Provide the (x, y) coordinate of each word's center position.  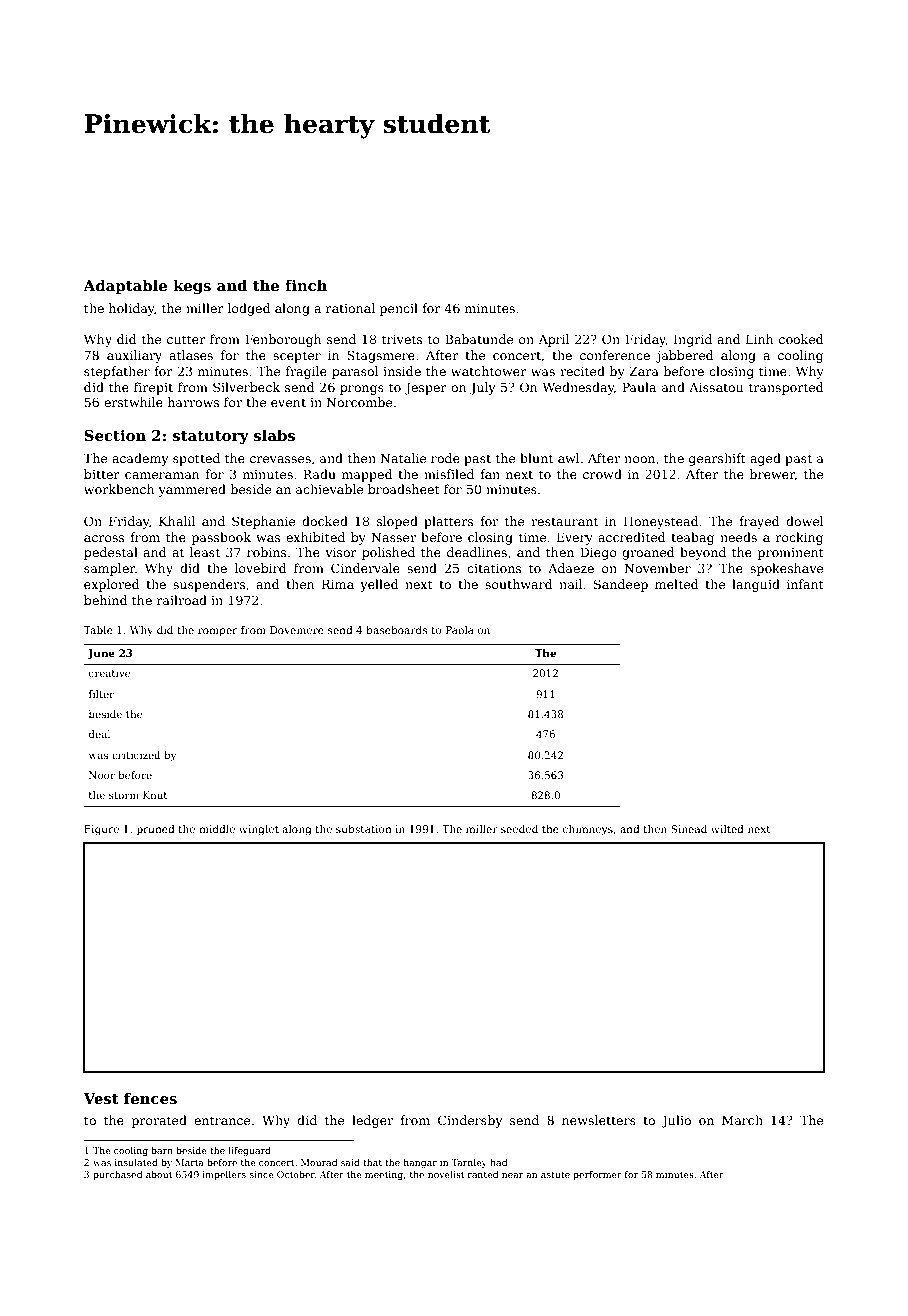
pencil (399, 309)
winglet (259, 830)
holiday (131, 309)
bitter (102, 474)
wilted (727, 829)
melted (676, 584)
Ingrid (693, 340)
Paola (460, 630)
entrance (222, 1120)
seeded (519, 829)
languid (756, 585)
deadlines (477, 552)
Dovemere (297, 630)
